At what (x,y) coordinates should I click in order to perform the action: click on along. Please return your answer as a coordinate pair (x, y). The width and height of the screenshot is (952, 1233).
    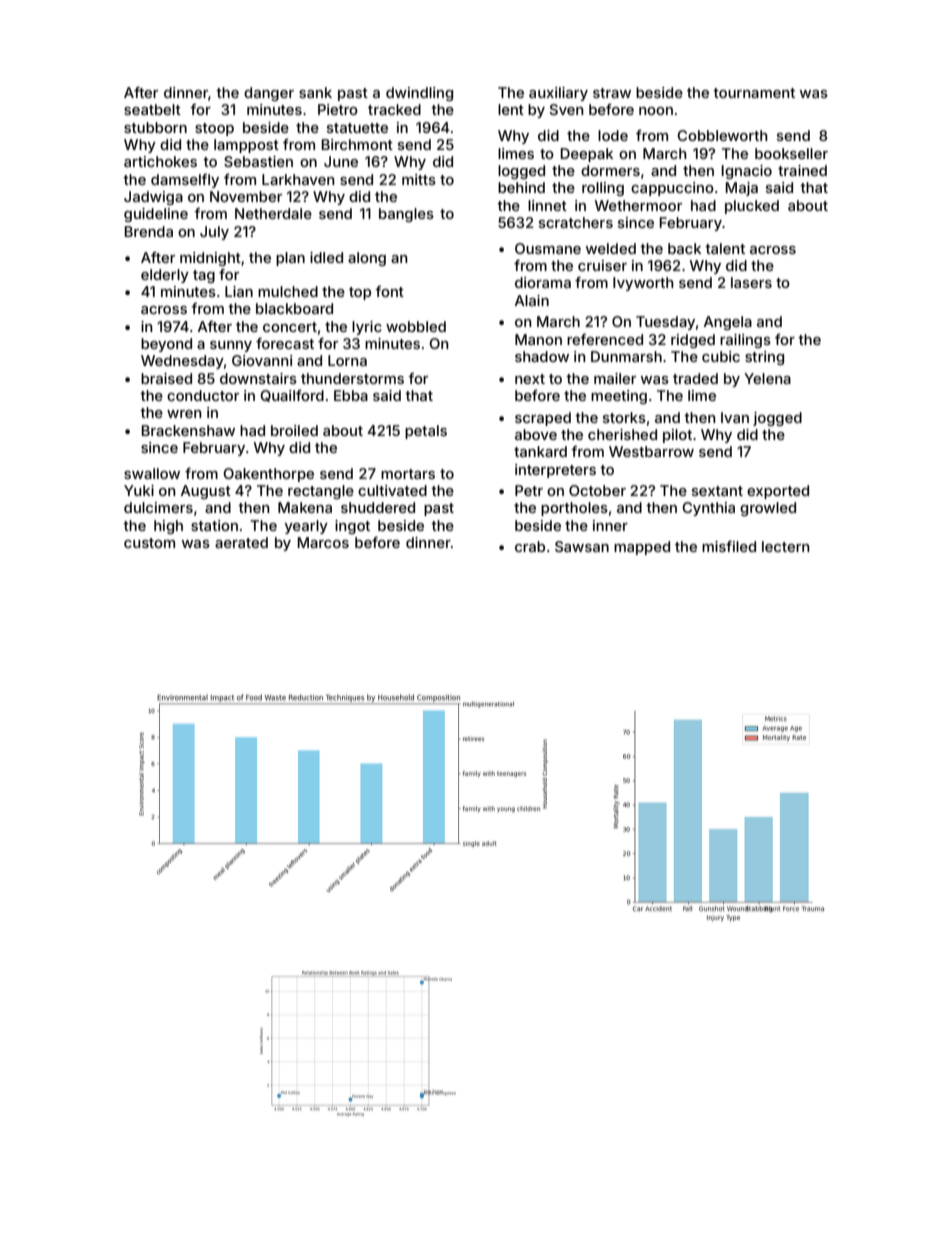
    Looking at the image, I should click on (367, 259).
